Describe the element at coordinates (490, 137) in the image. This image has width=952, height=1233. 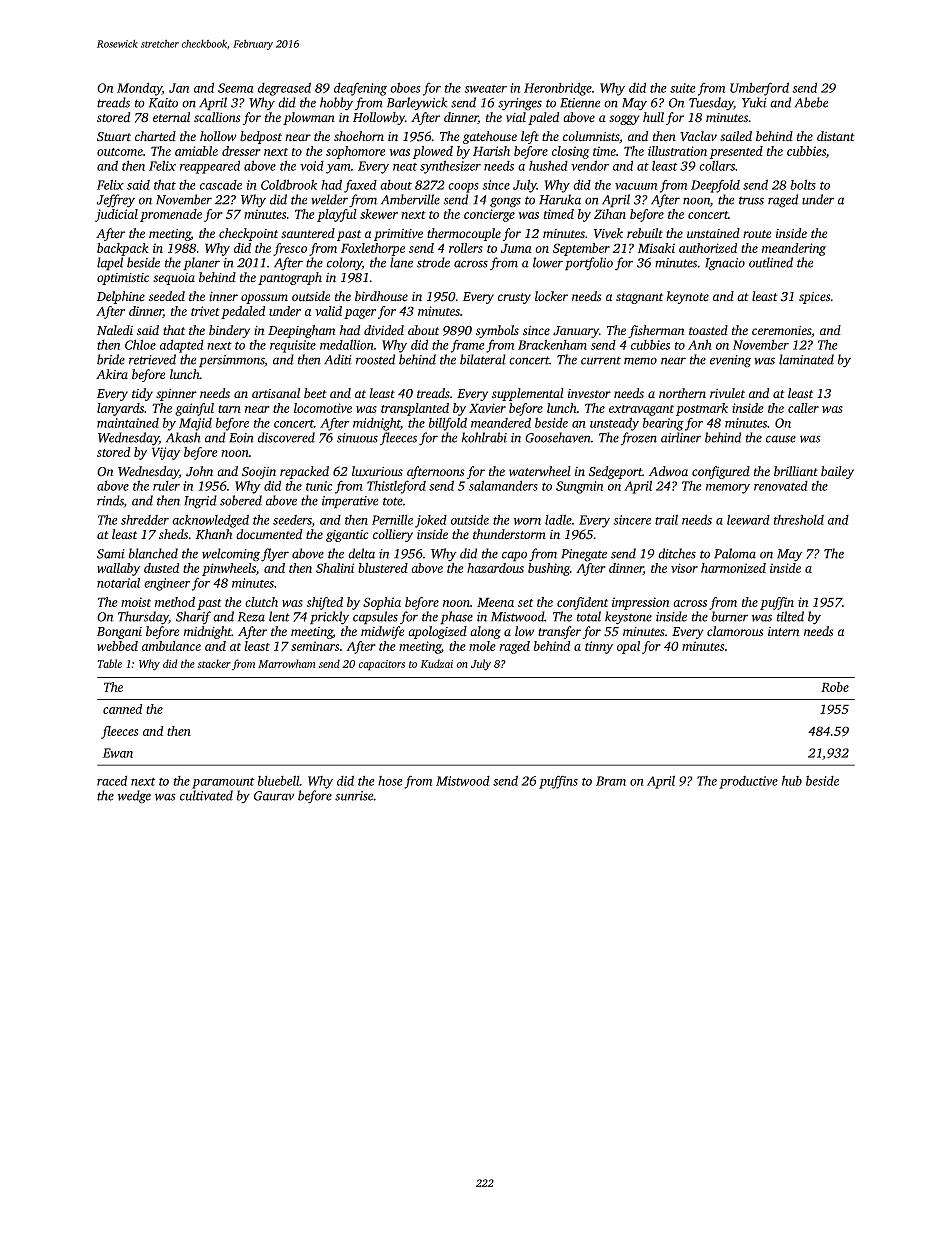
I see `gatehouse` at that location.
